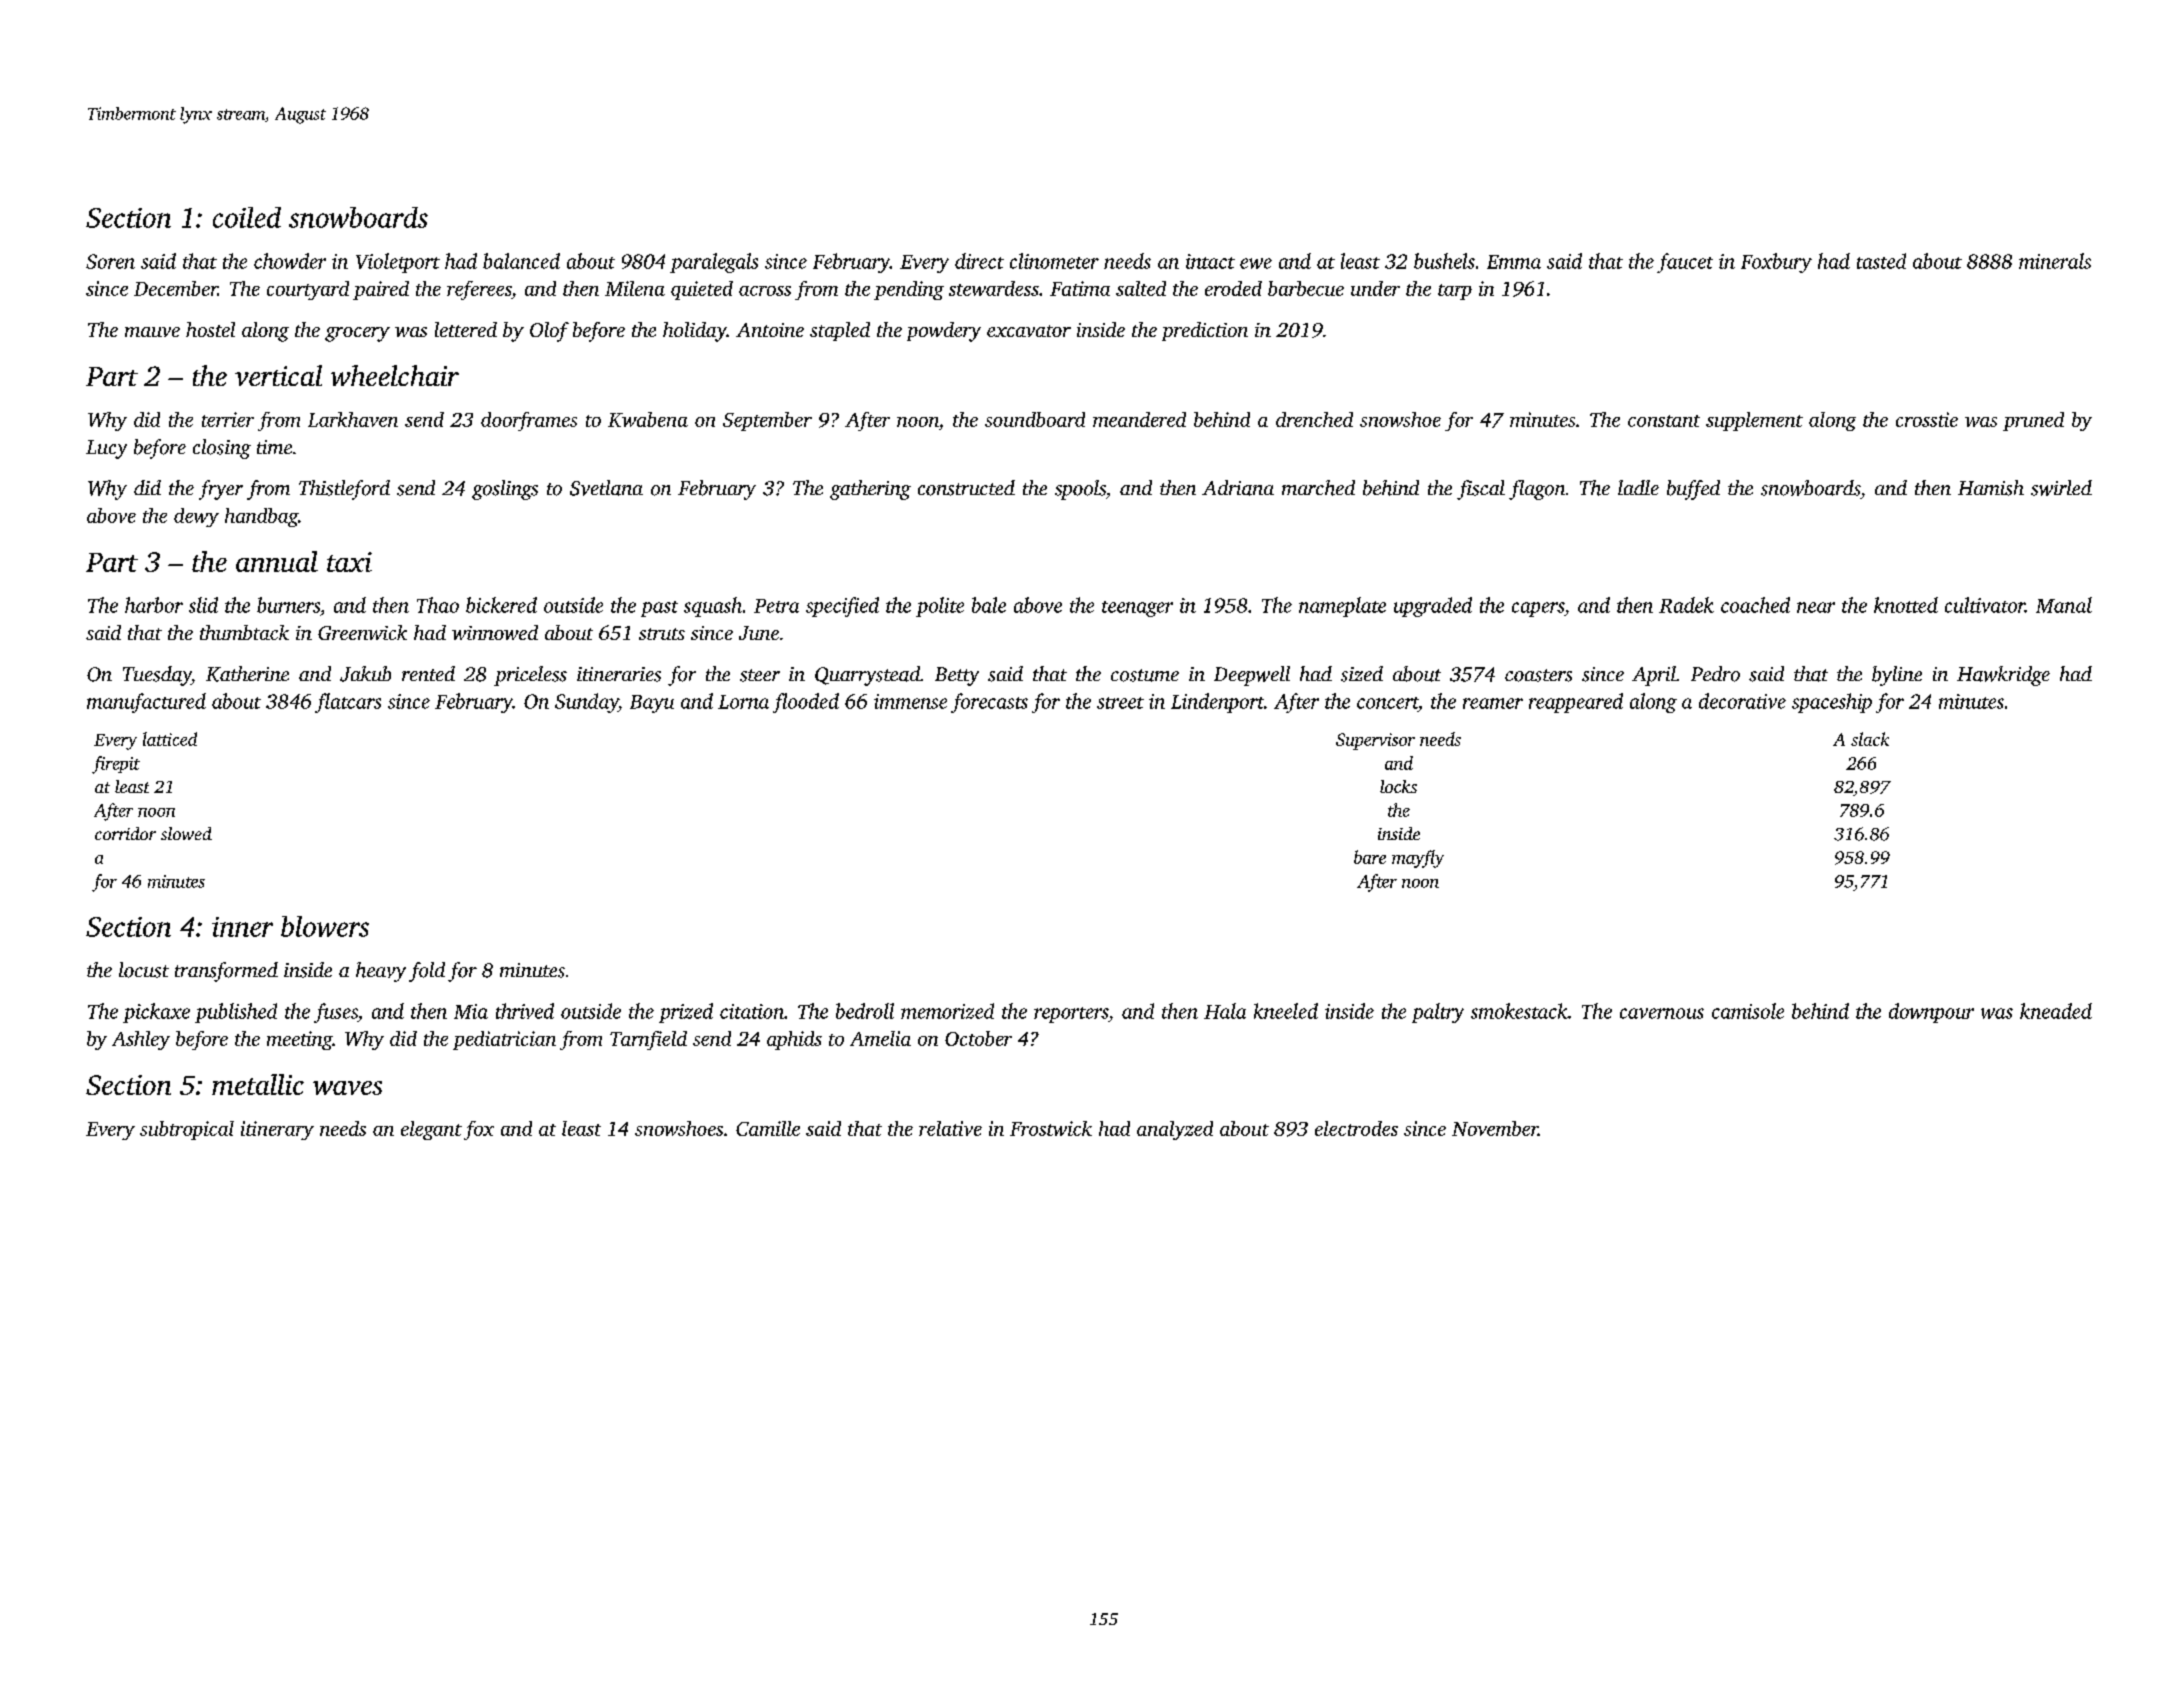  What do you see at coordinates (1370, 857) in the page?
I see `bare` at bounding box center [1370, 857].
